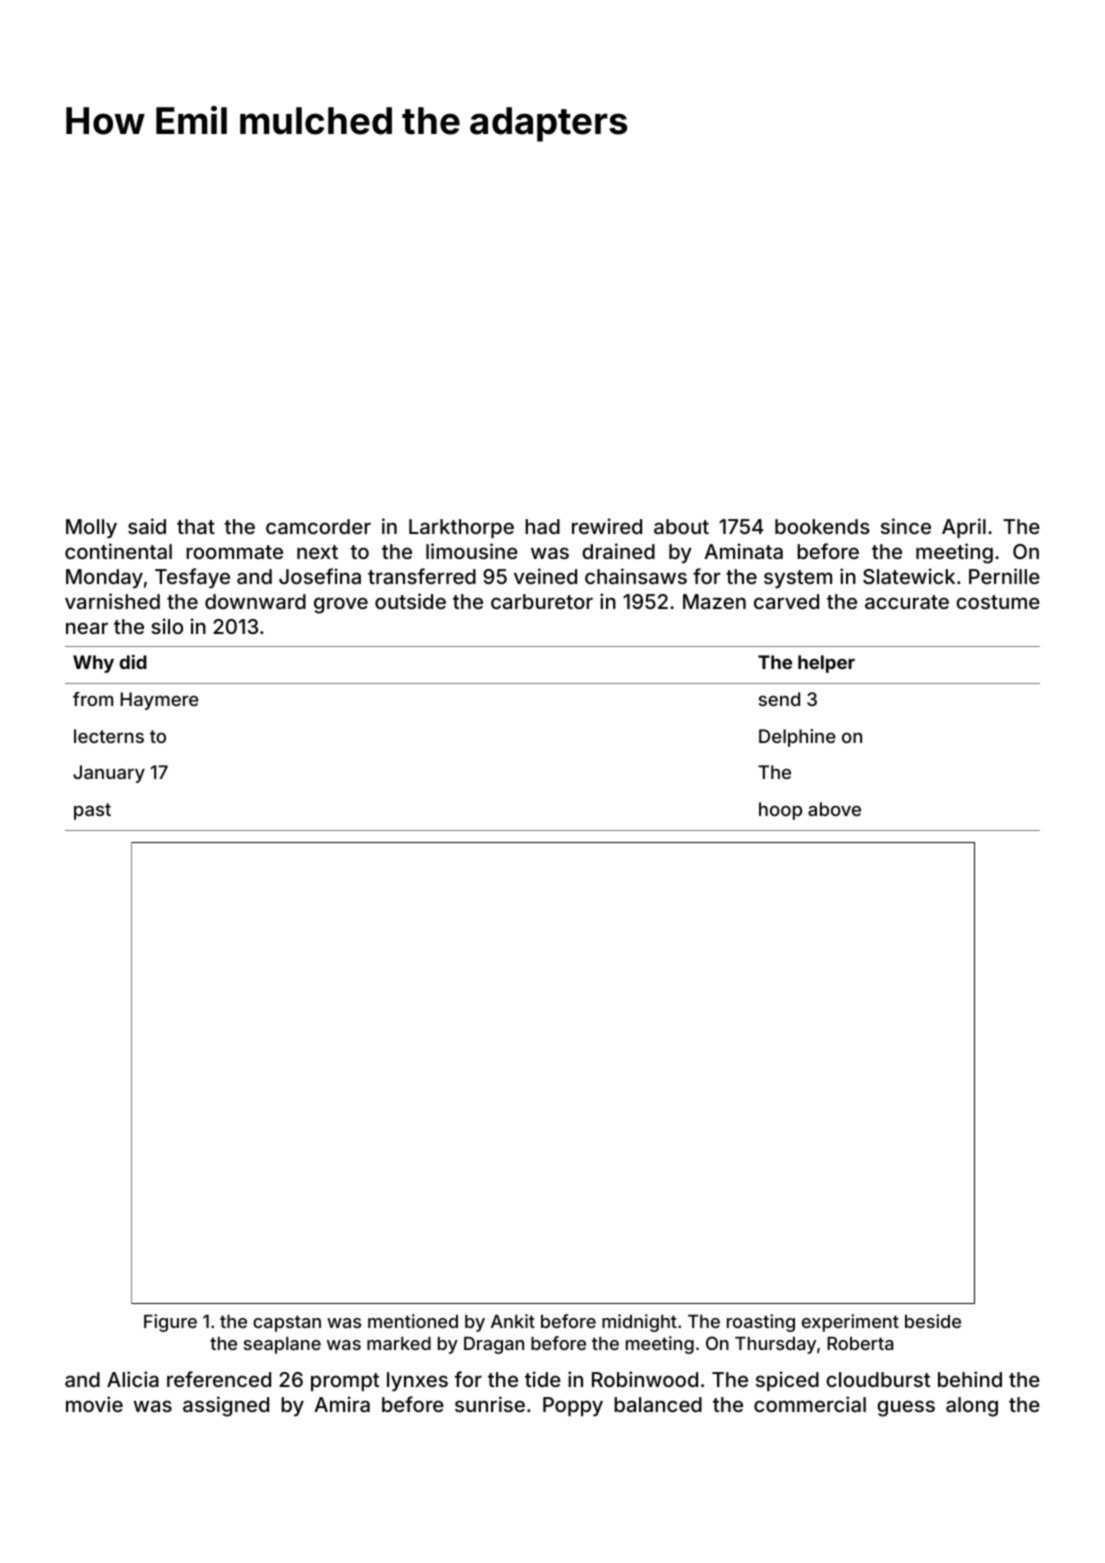  Describe the element at coordinates (167, 626) in the image. I see `silo` at that location.
